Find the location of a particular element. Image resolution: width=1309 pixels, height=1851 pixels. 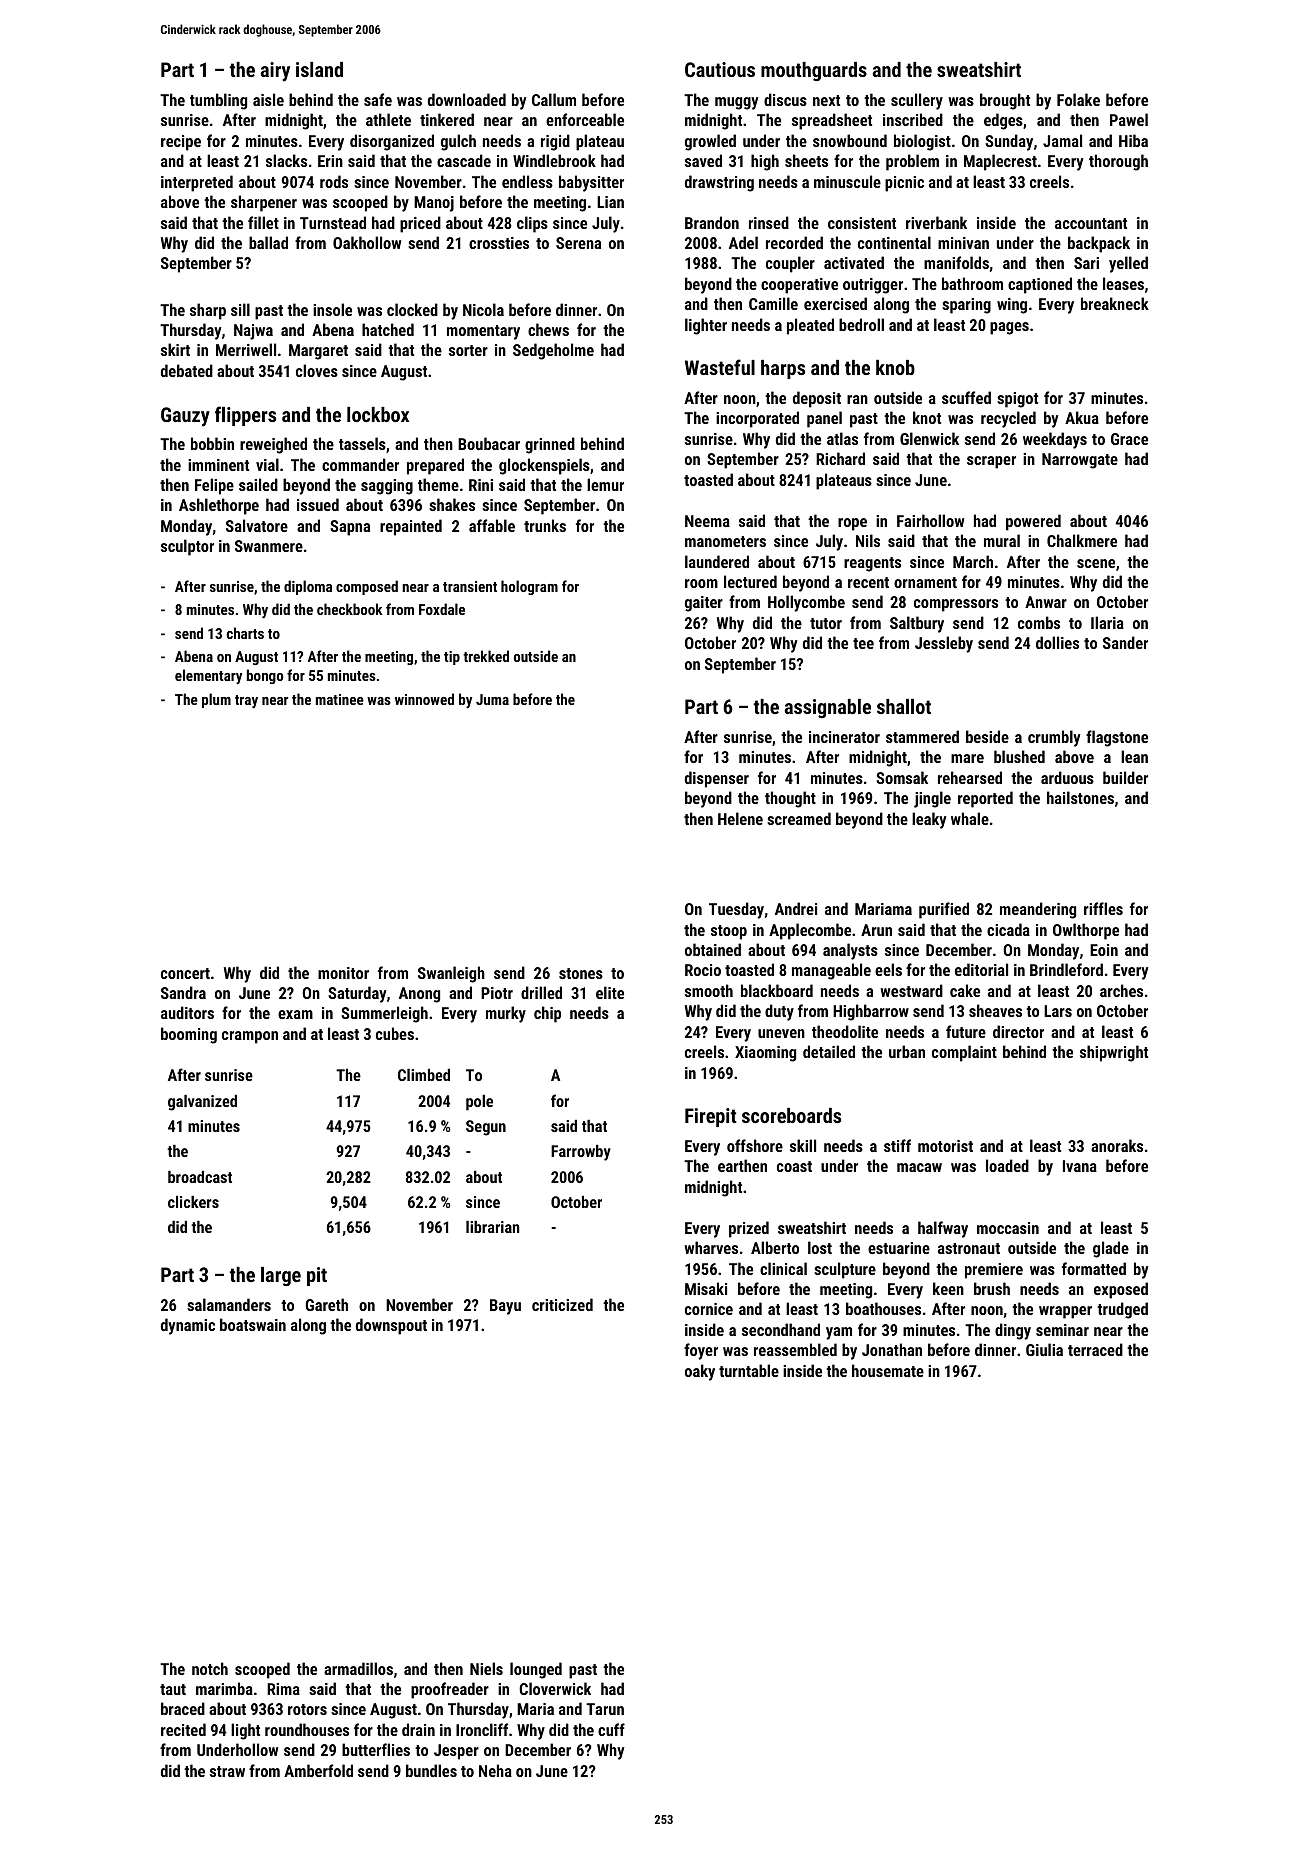

island is located at coordinates (319, 69).
